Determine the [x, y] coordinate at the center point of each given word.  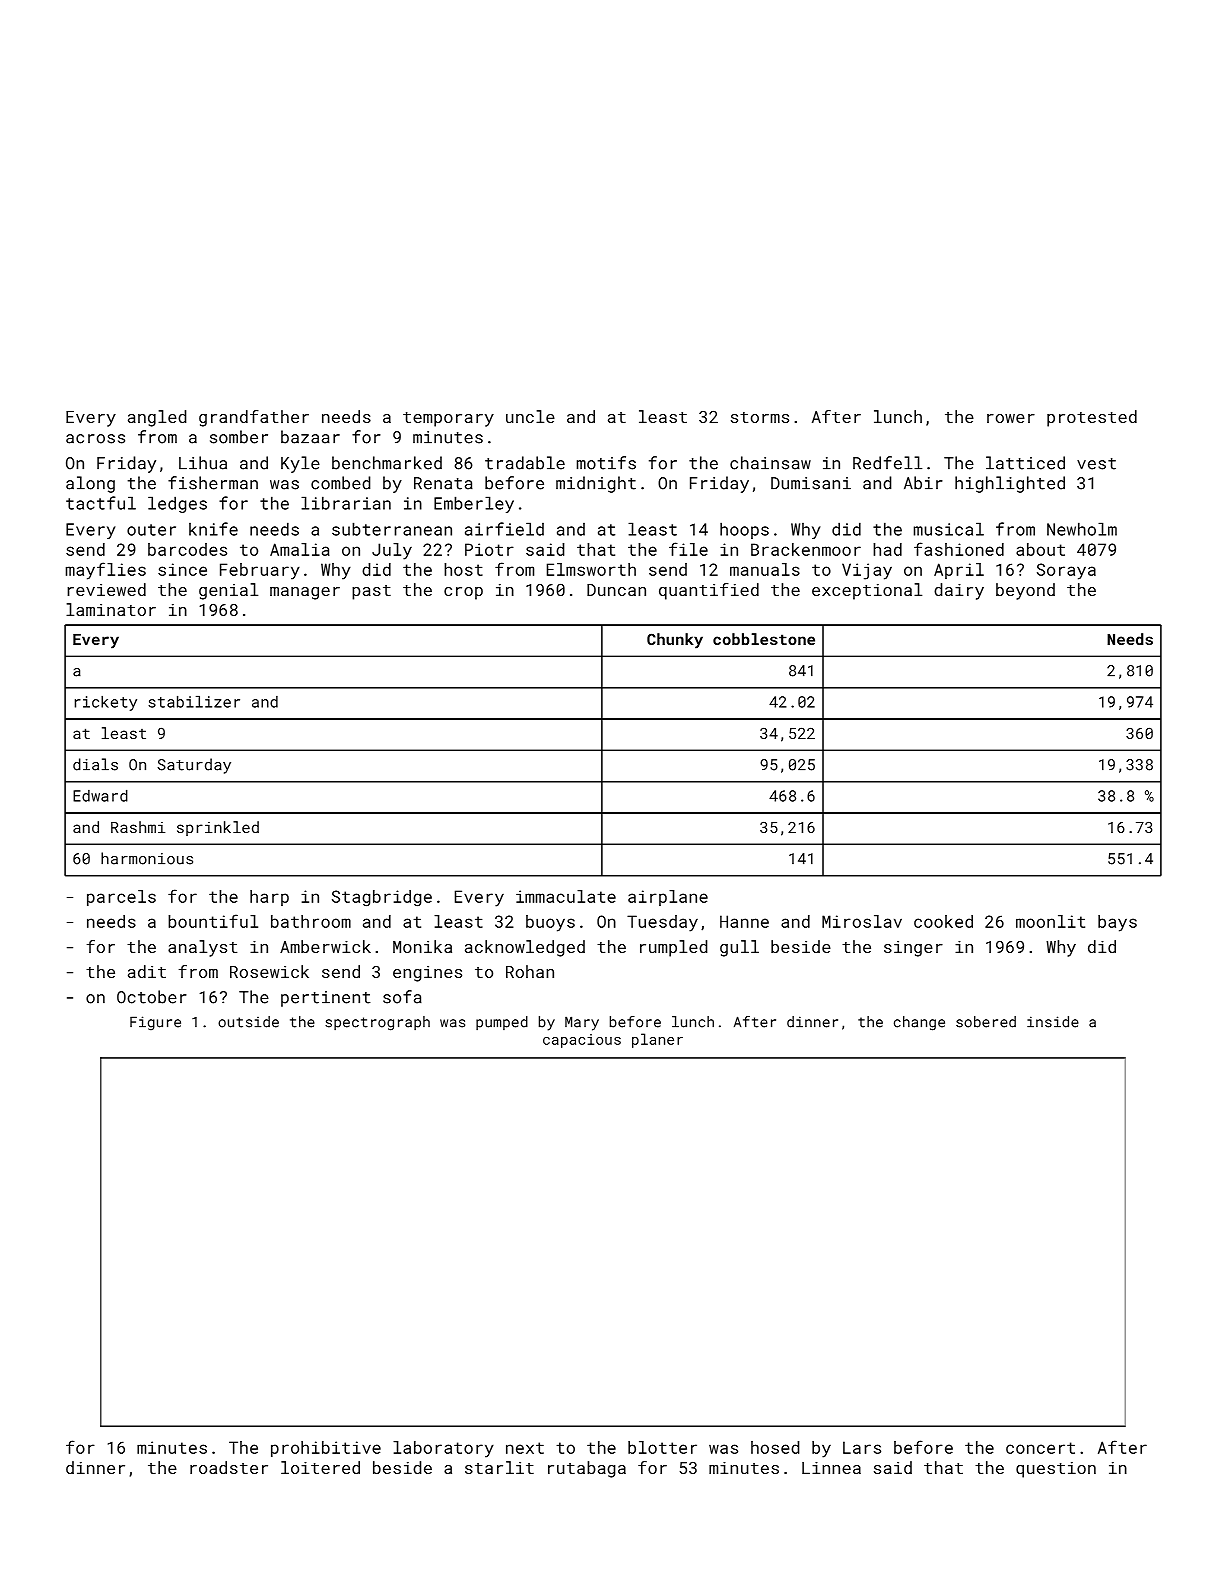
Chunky [675, 641]
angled [157, 418]
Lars [862, 1447]
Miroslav [862, 921]
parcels [121, 898]
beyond [1025, 591]
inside [1053, 1022]
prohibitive [326, 1449]
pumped [502, 1023]
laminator [111, 609]
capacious [582, 1041]
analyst [202, 948]
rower [1011, 418]
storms [760, 417]
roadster [229, 1467]
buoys [550, 923]
